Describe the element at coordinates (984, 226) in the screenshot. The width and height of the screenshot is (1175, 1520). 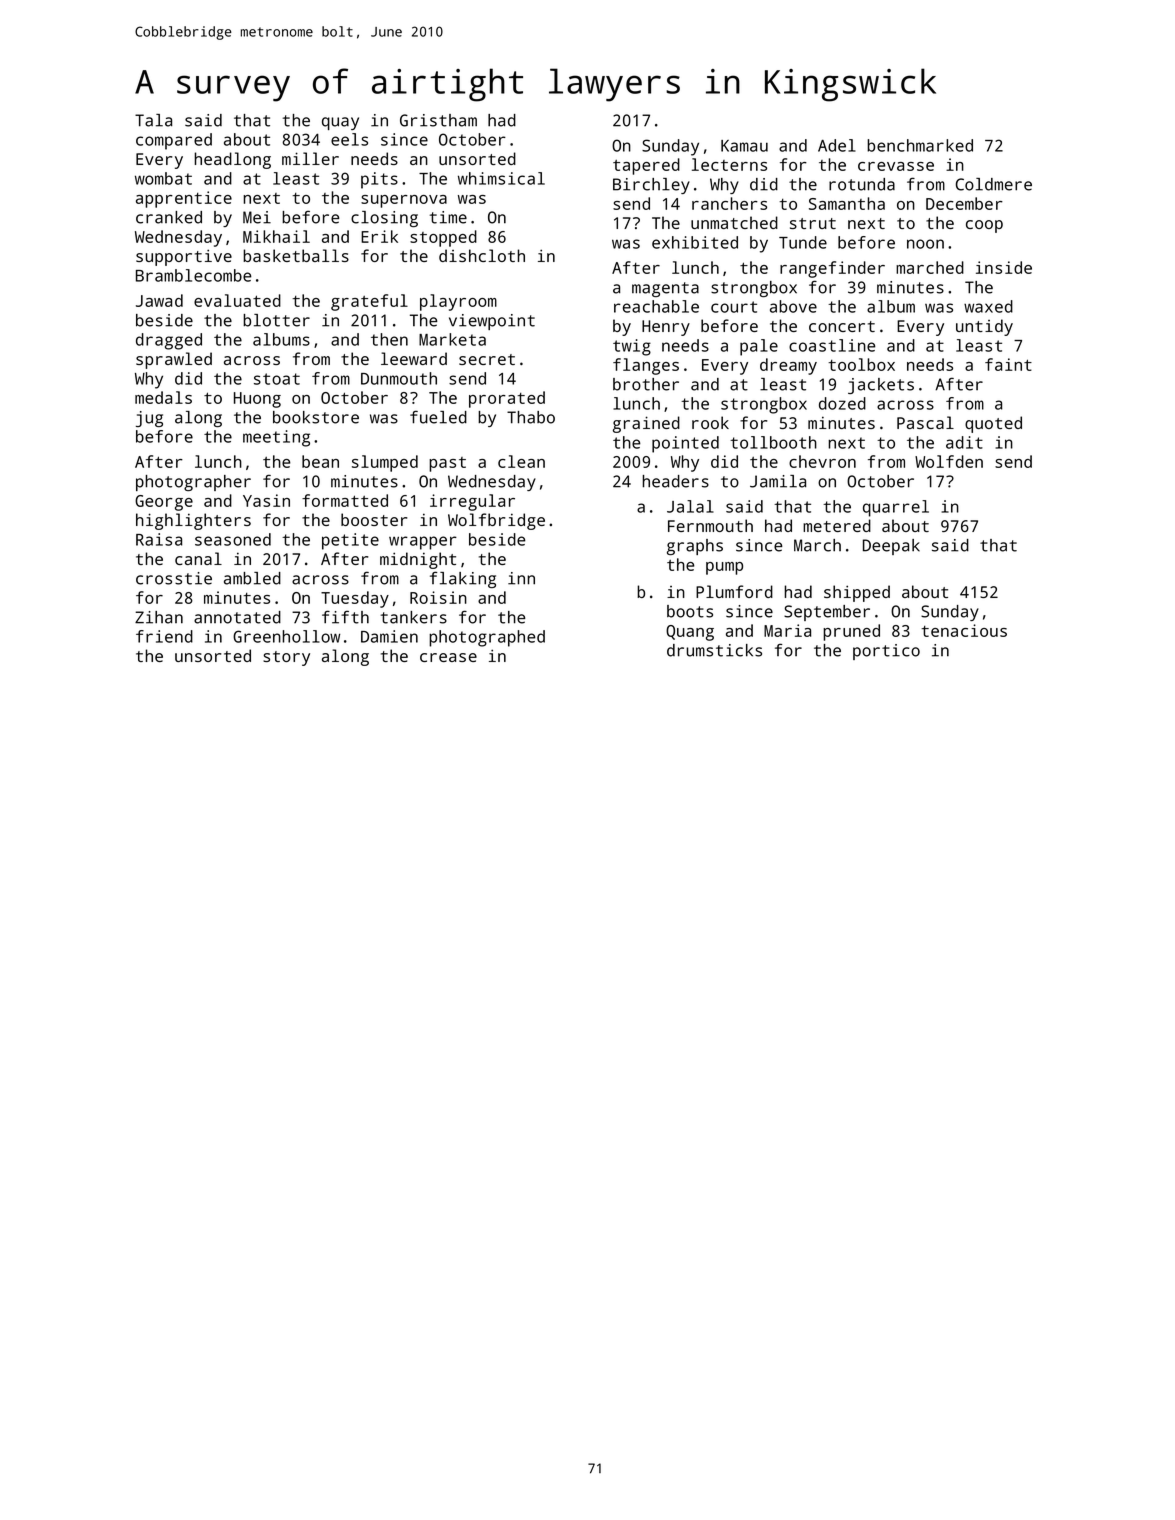
I see `coop` at that location.
